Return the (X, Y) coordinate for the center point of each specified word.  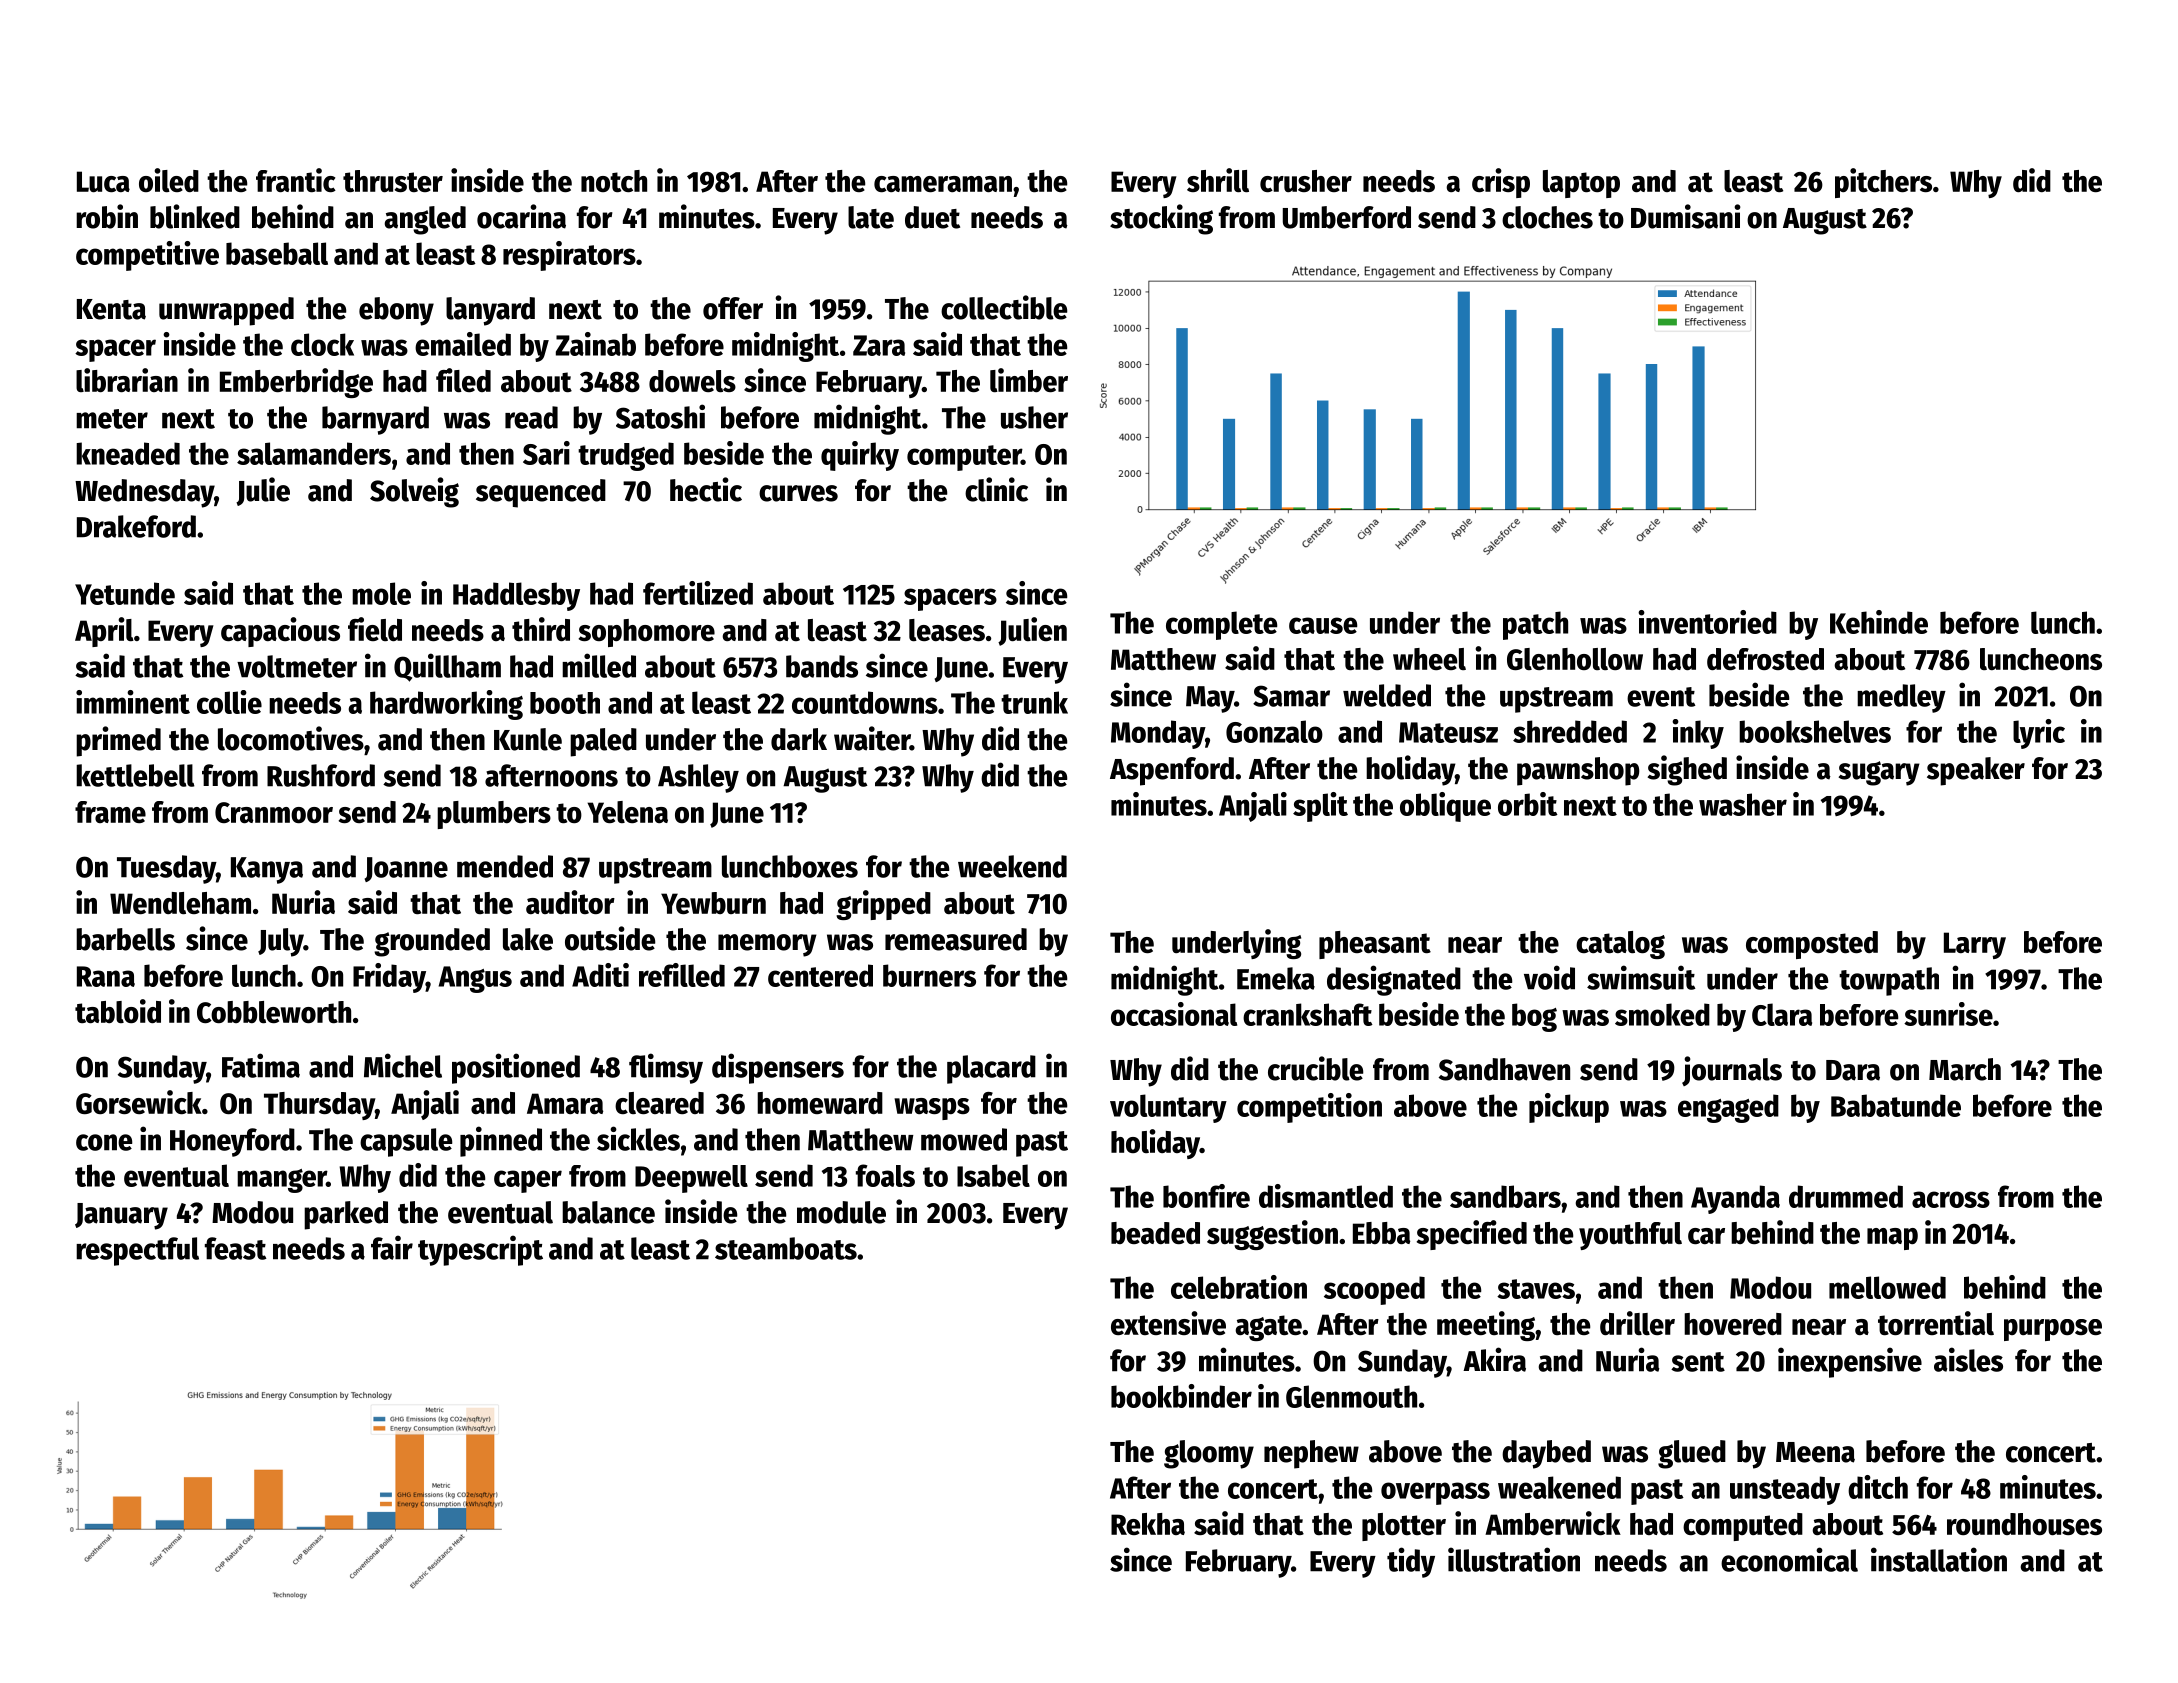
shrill (1218, 180)
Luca (103, 181)
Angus (475, 979)
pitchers (1883, 183)
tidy (1411, 1562)
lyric (2039, 734)
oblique (1445, 807)
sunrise (1948, 1014)
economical (1789, 1559)
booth (565, 703)
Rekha (1148, 1524)
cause (1323, 625)
